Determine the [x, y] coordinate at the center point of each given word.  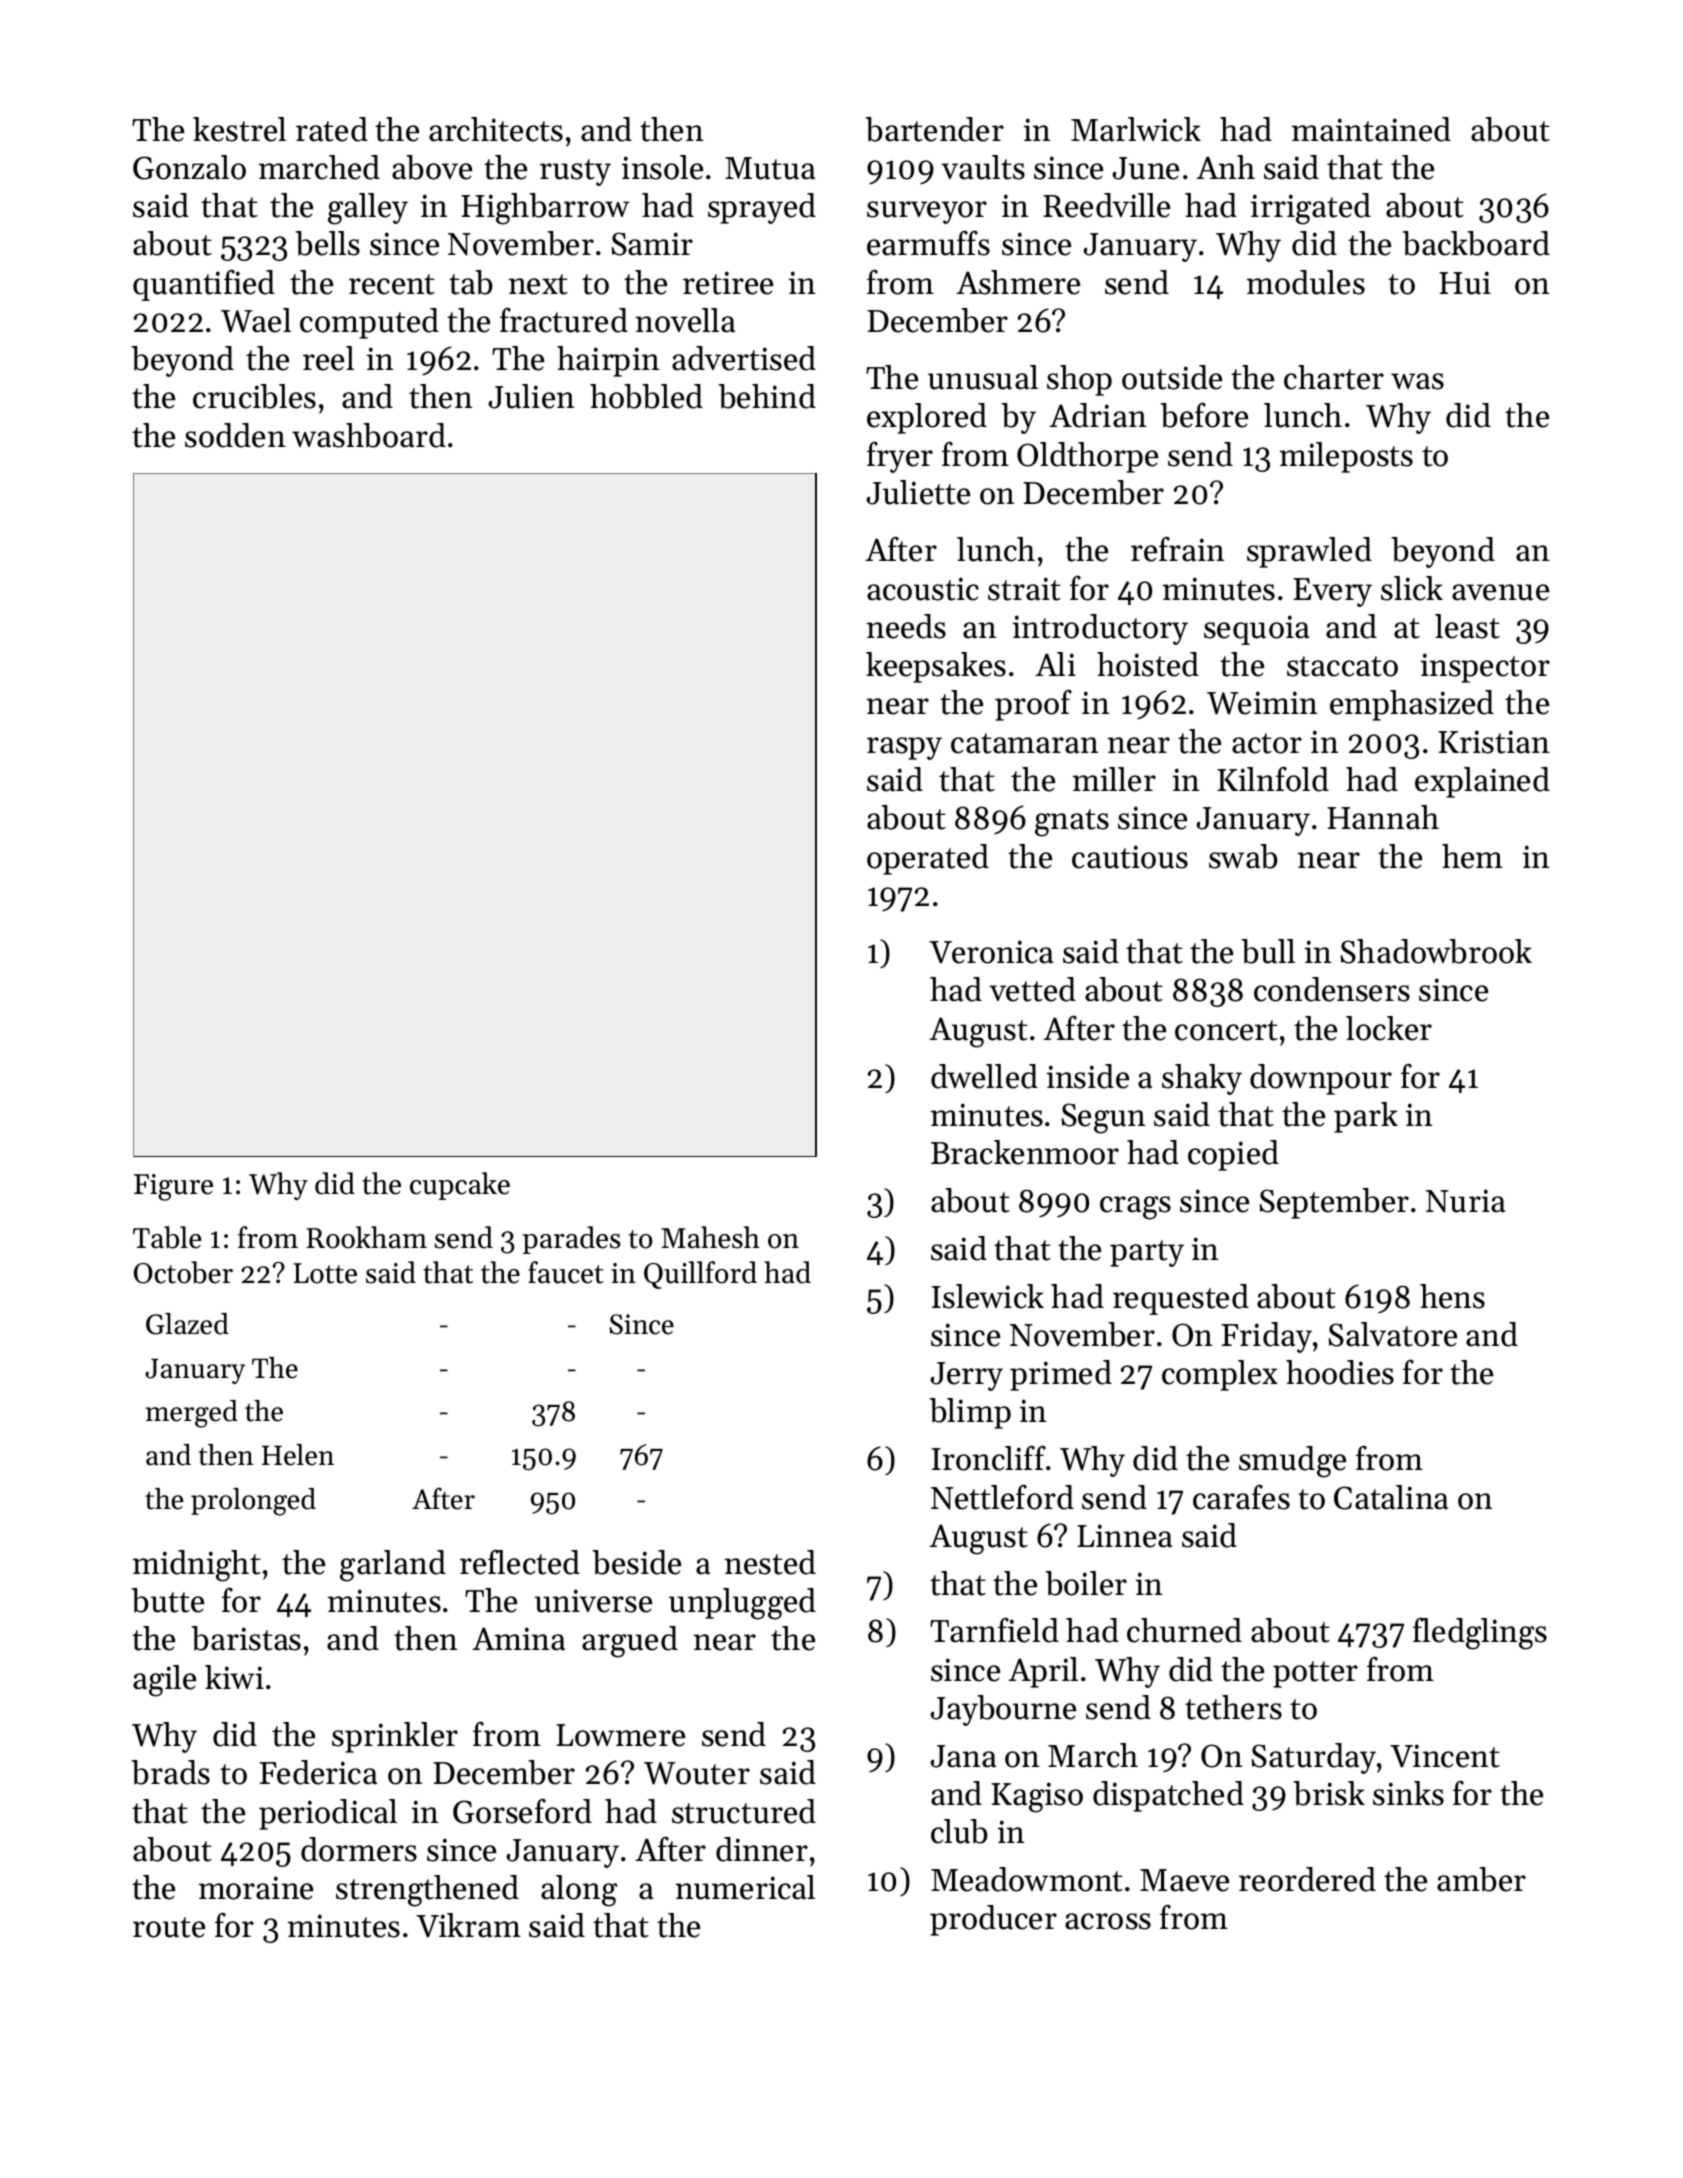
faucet [566, 1272]
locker [1389, 1028]
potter [1315, 1674]
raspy [904, 748]
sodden [235, 435]
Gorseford [522, 1811]
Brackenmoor [1025, 1152]
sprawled [1309, 552]
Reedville [1106, 205]
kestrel [239, 129]
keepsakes [936, 667]
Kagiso [1037, 1797]
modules [1306, 282]
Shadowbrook [1436, 951]
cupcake [460, 1186]
